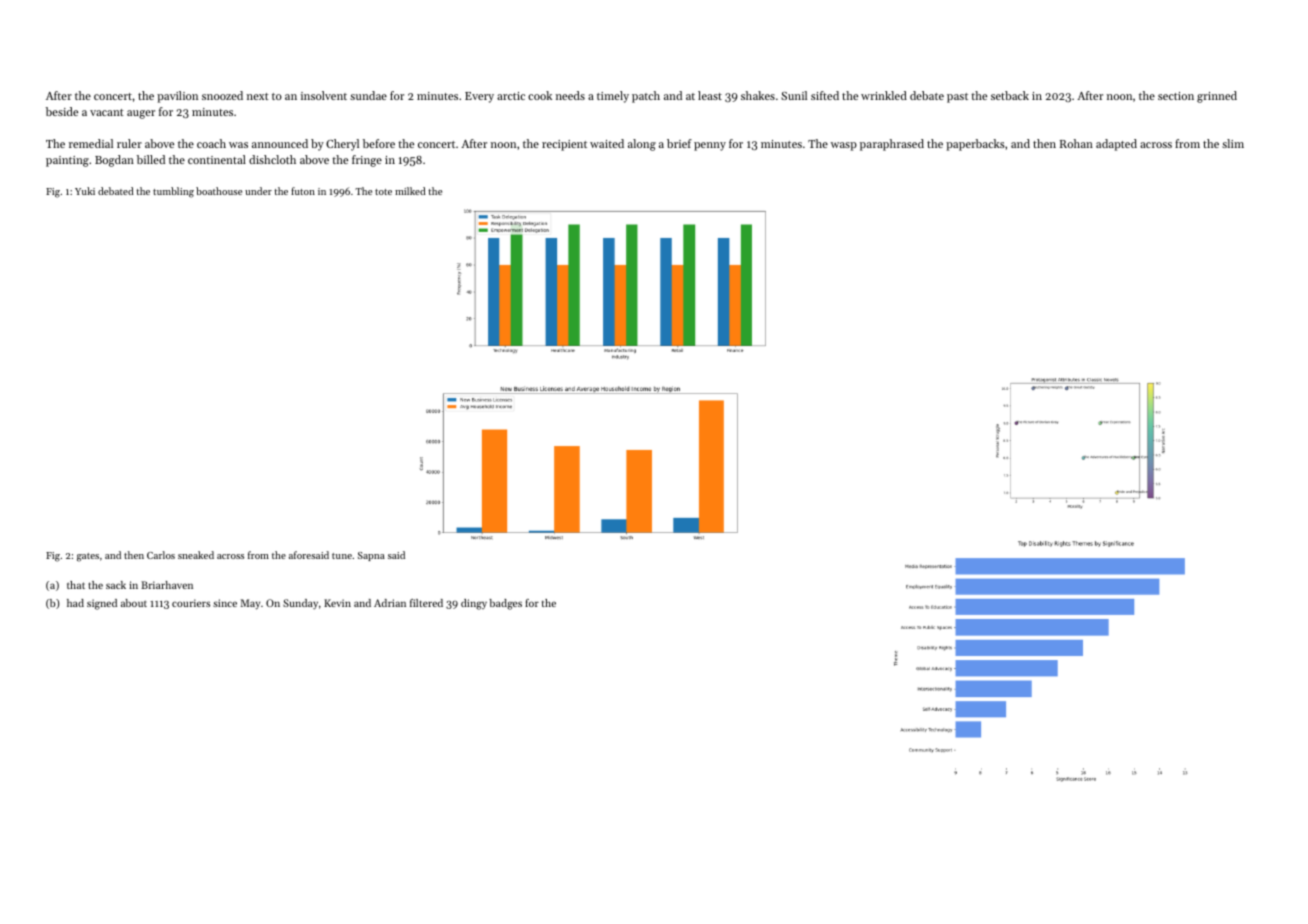 The width and height of the document is (1308, 924). I want to click on sack, so click(116, 585).
